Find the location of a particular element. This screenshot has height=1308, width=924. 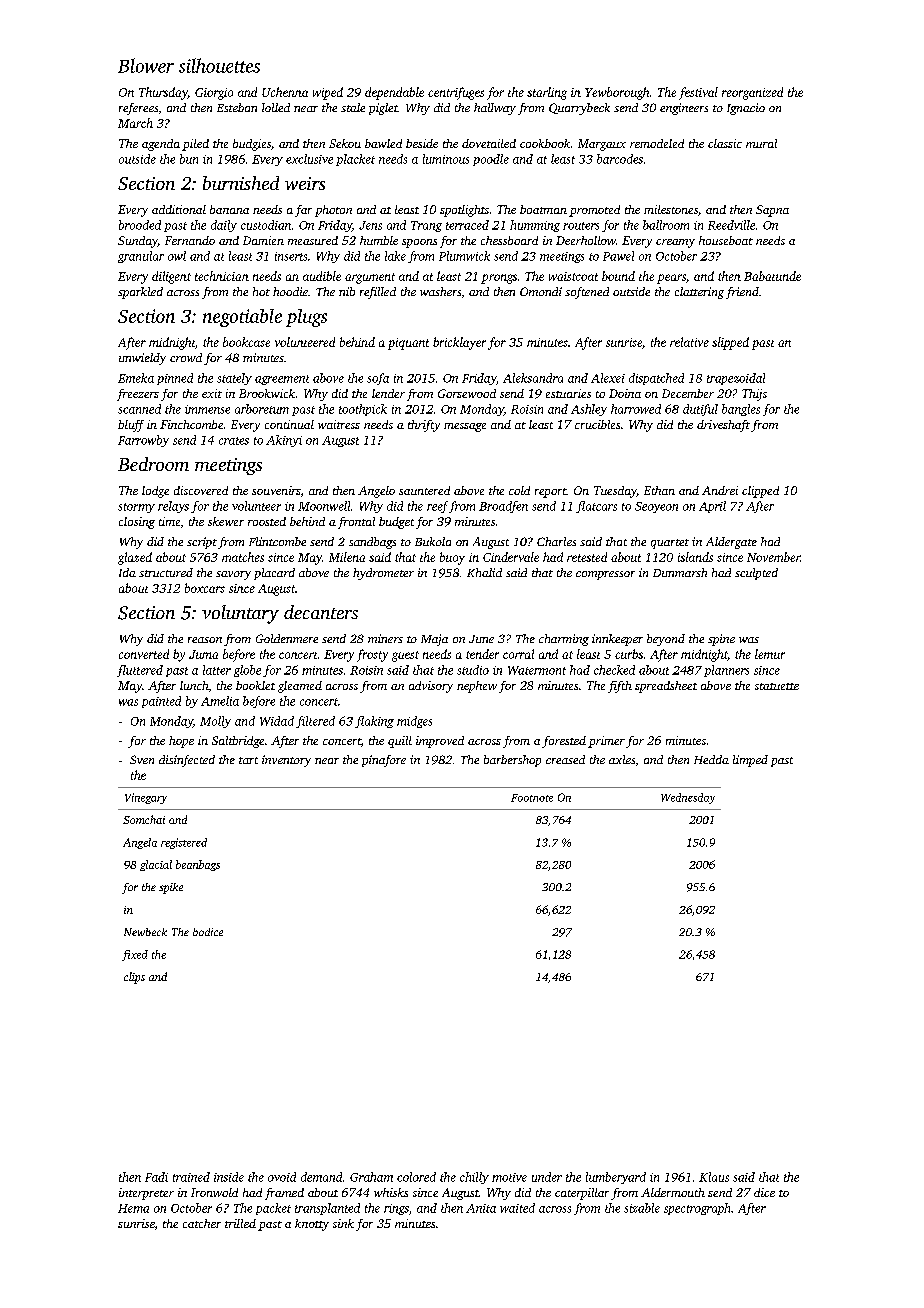

reorganized is located at coordinates (752, 93).
